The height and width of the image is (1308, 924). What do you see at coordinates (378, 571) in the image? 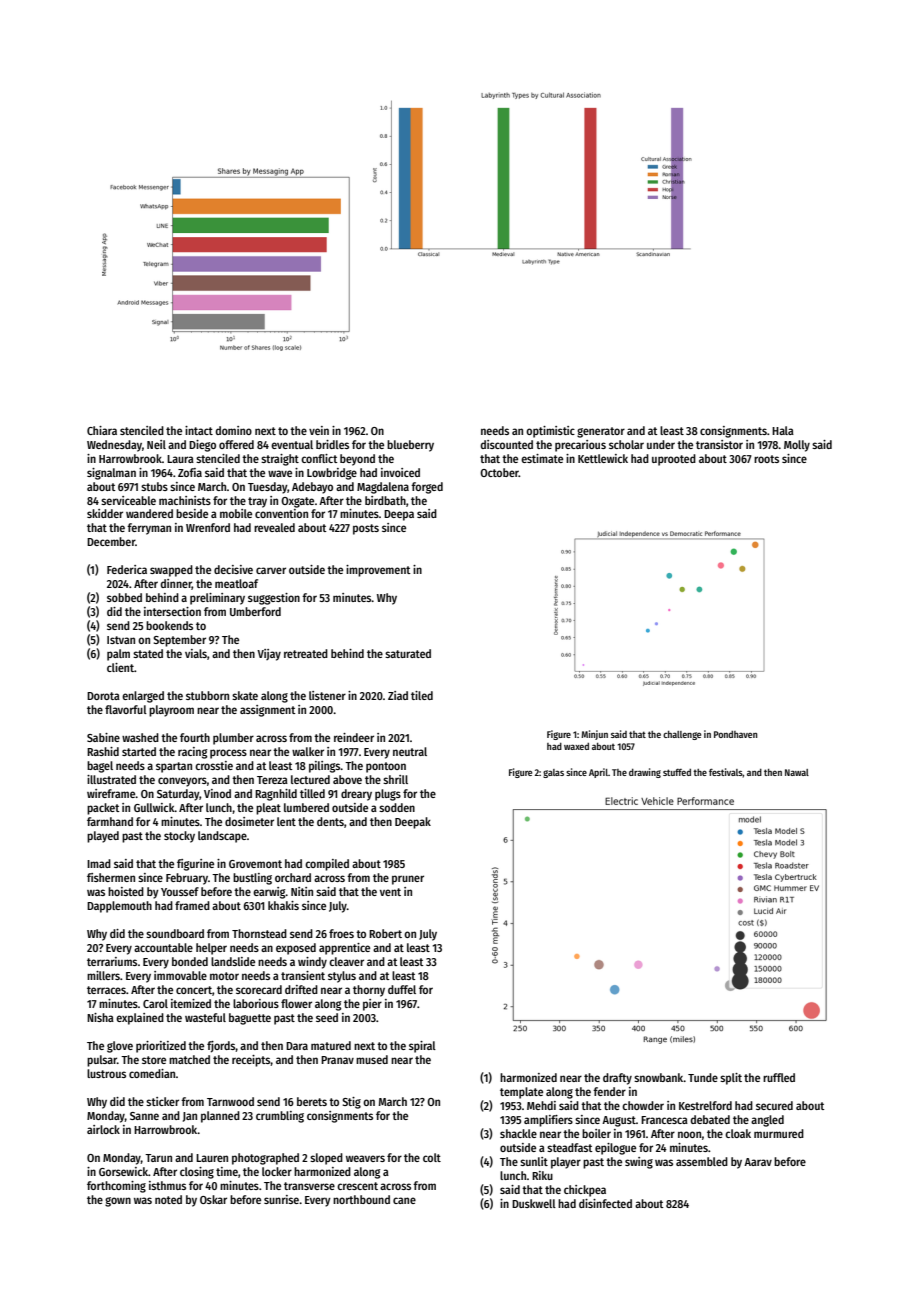
I see `improvement` at bounding box center [378, 571].
